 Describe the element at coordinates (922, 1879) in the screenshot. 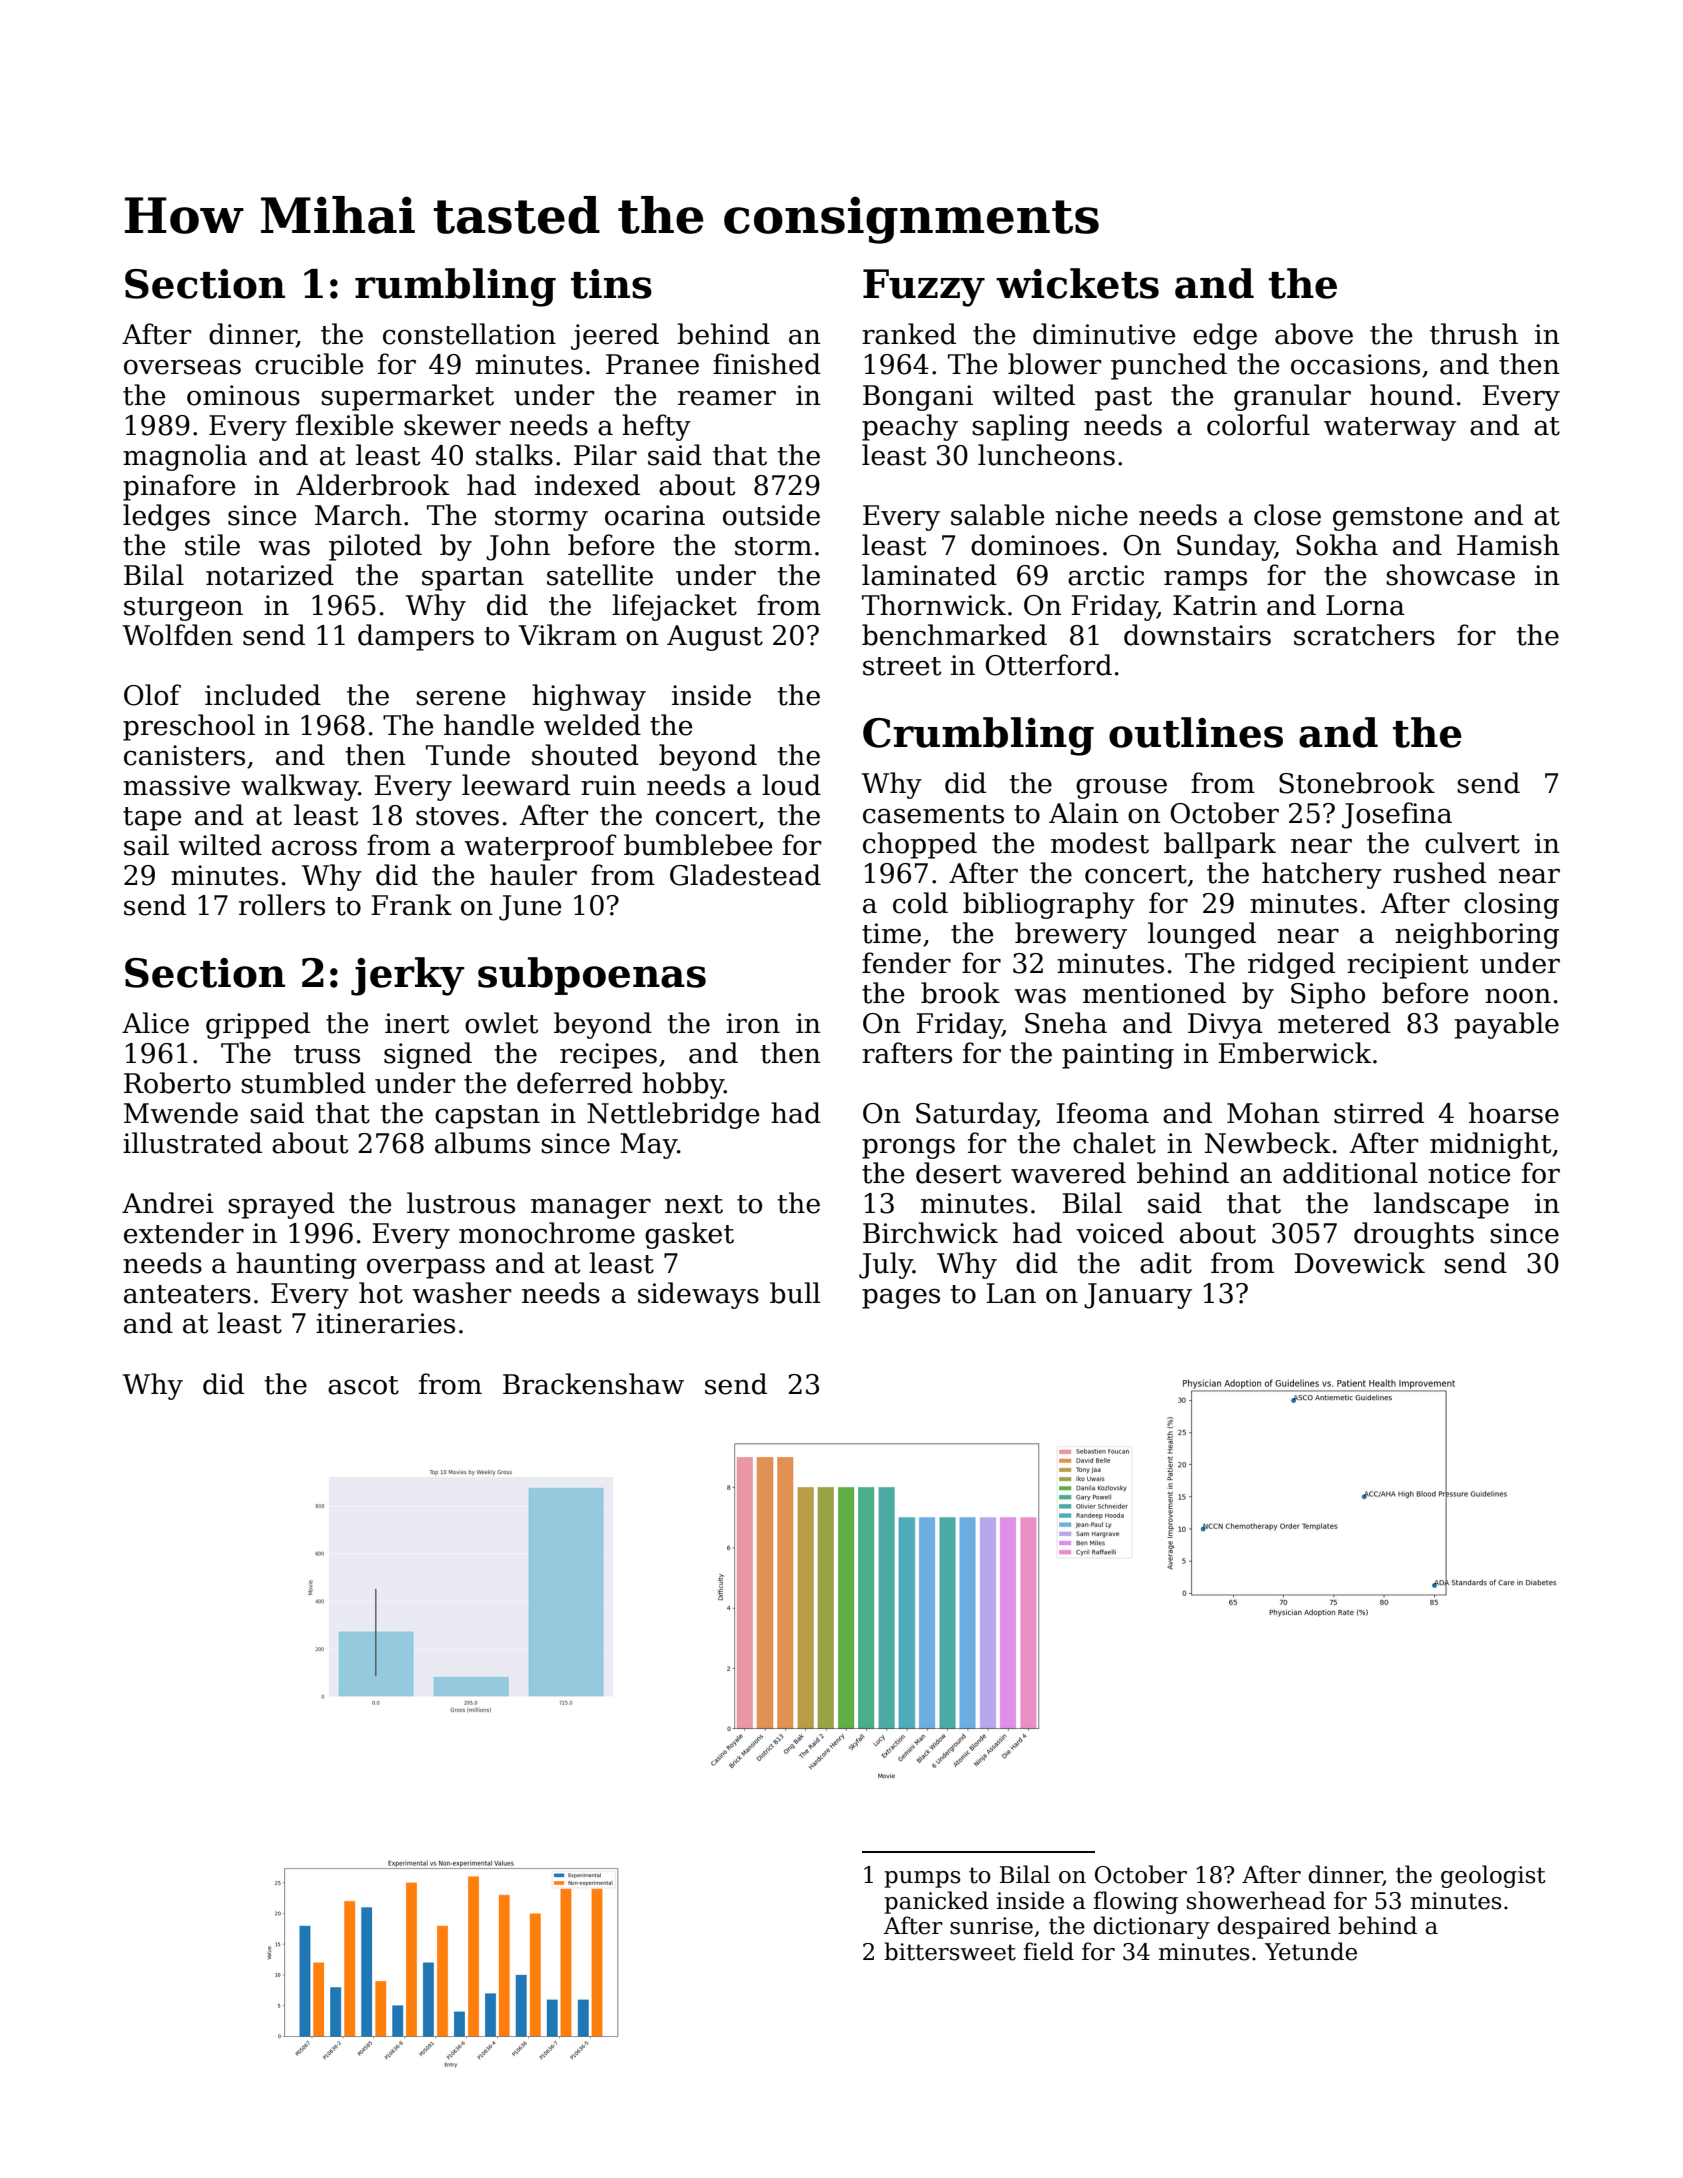

I see `pumps` at that location.
